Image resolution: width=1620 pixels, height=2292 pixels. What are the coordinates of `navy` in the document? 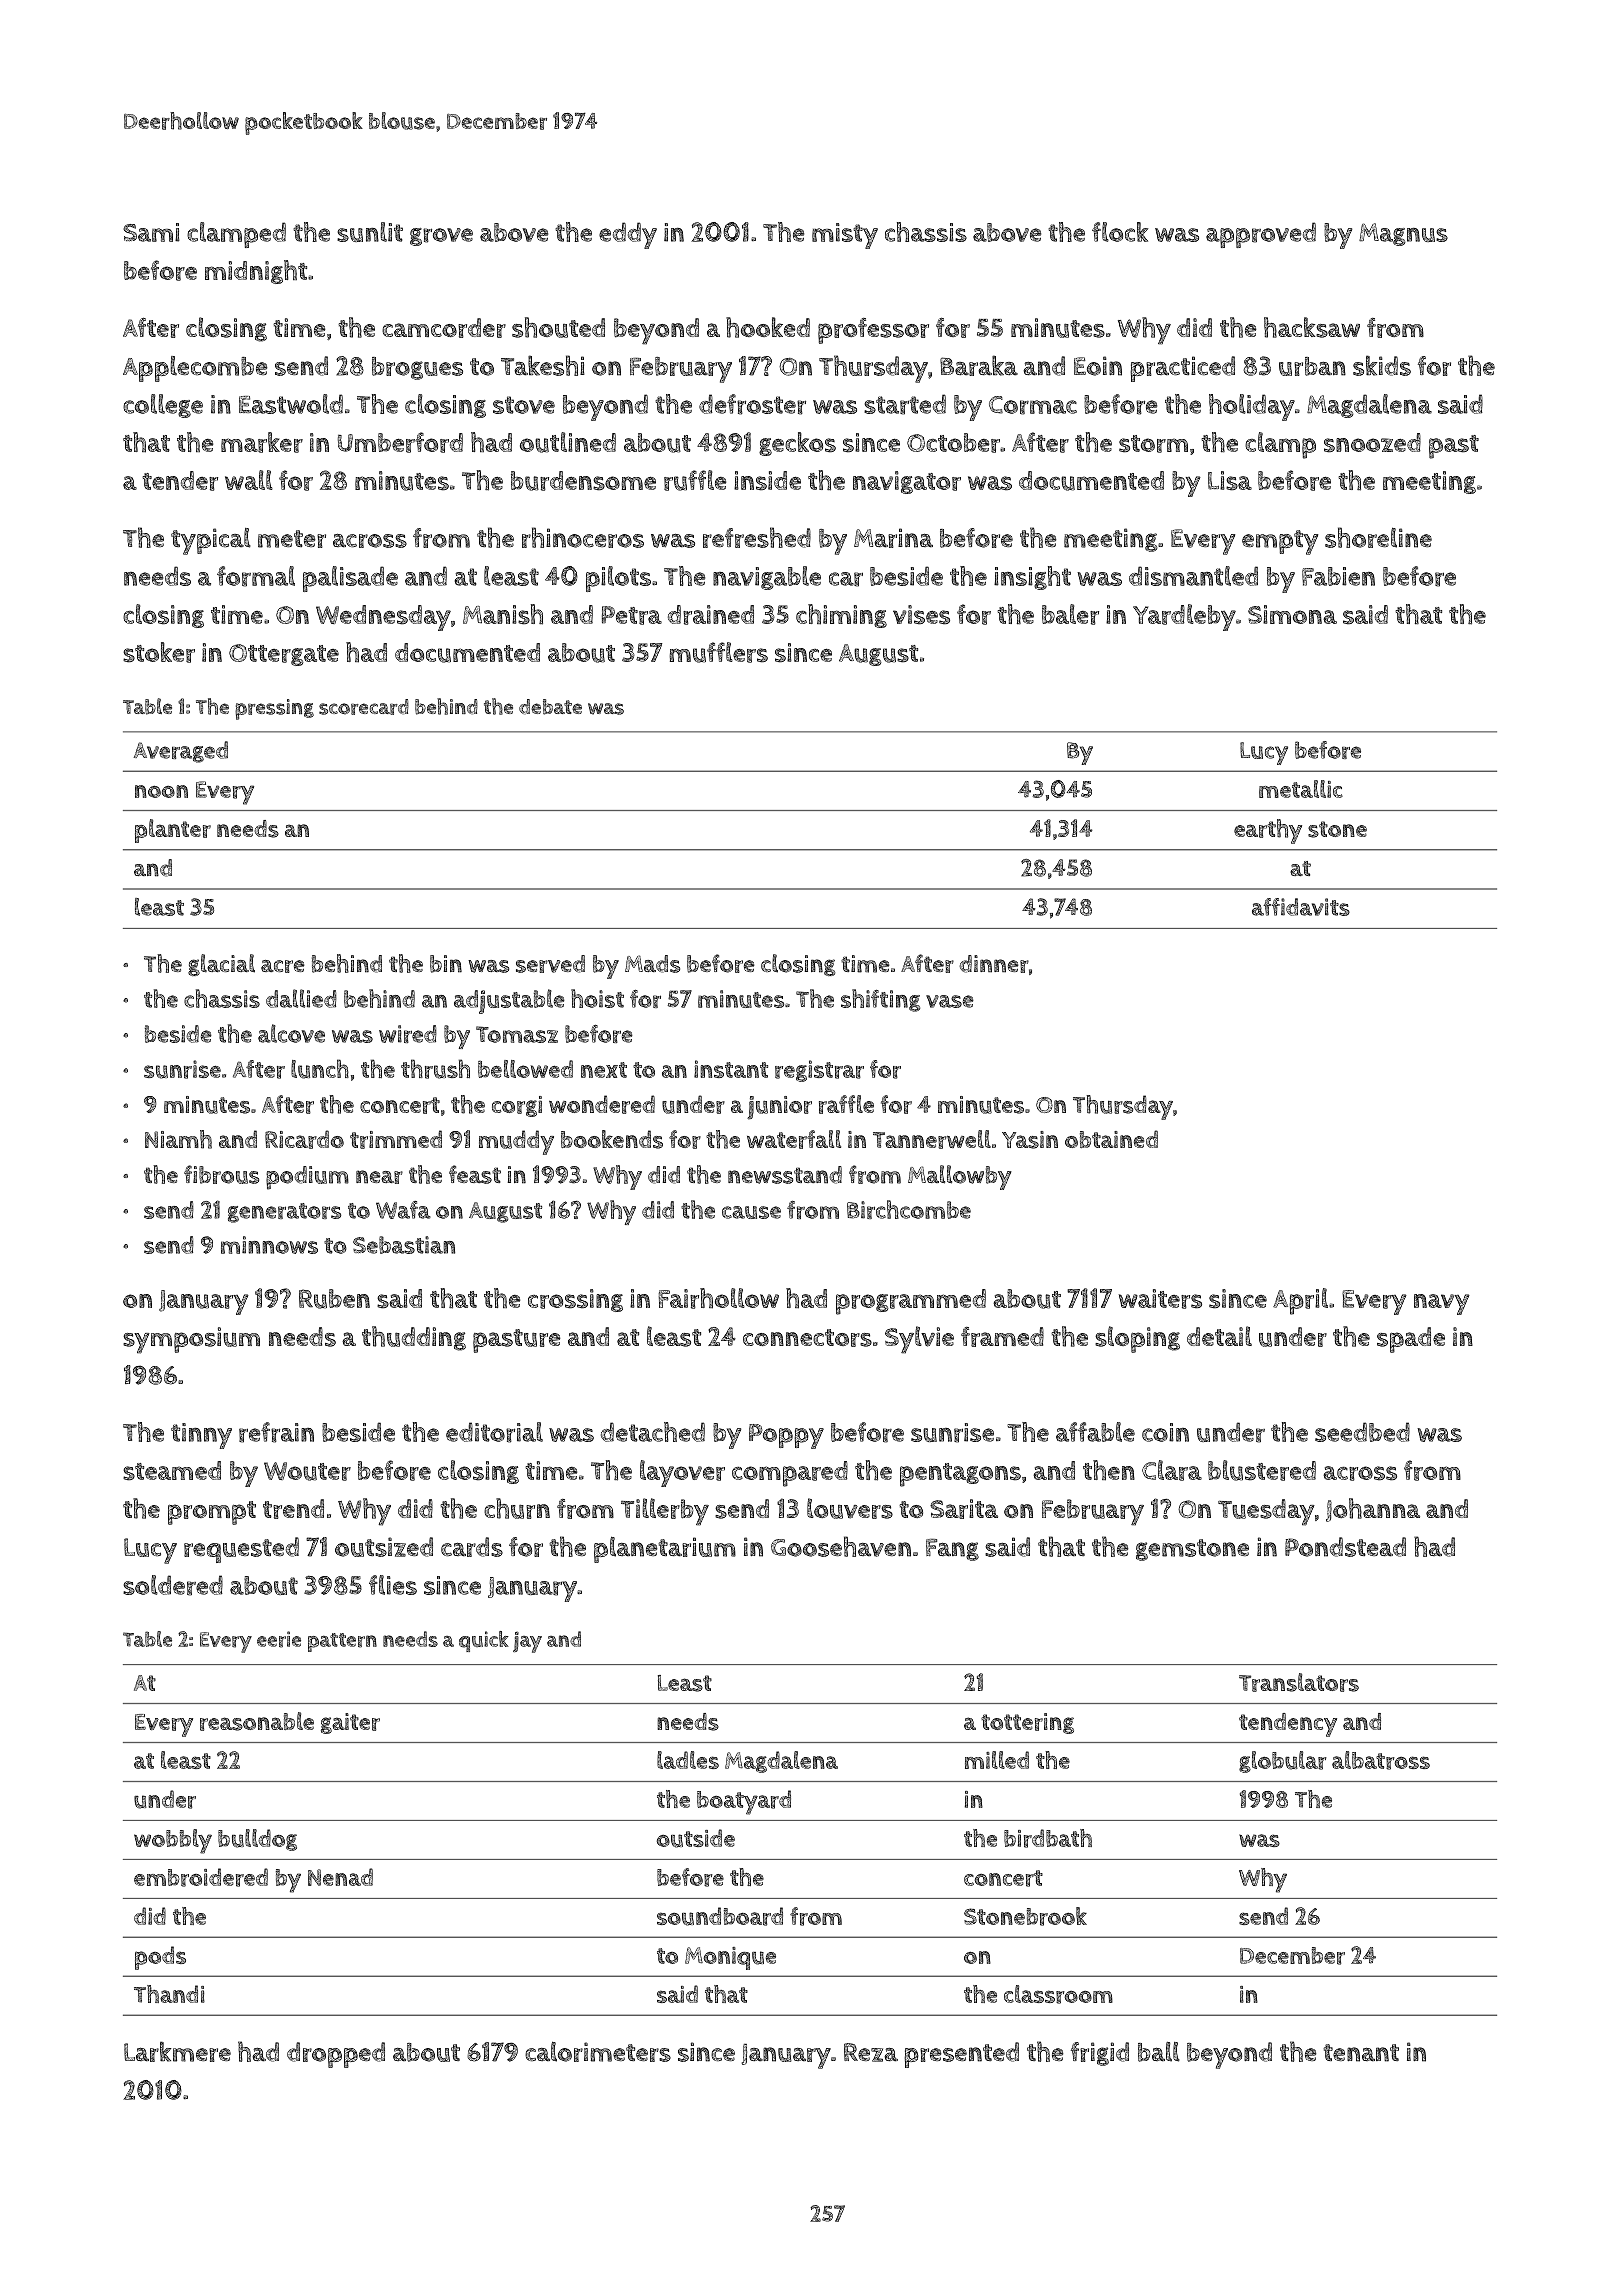 It's located at (1442, 1304).
